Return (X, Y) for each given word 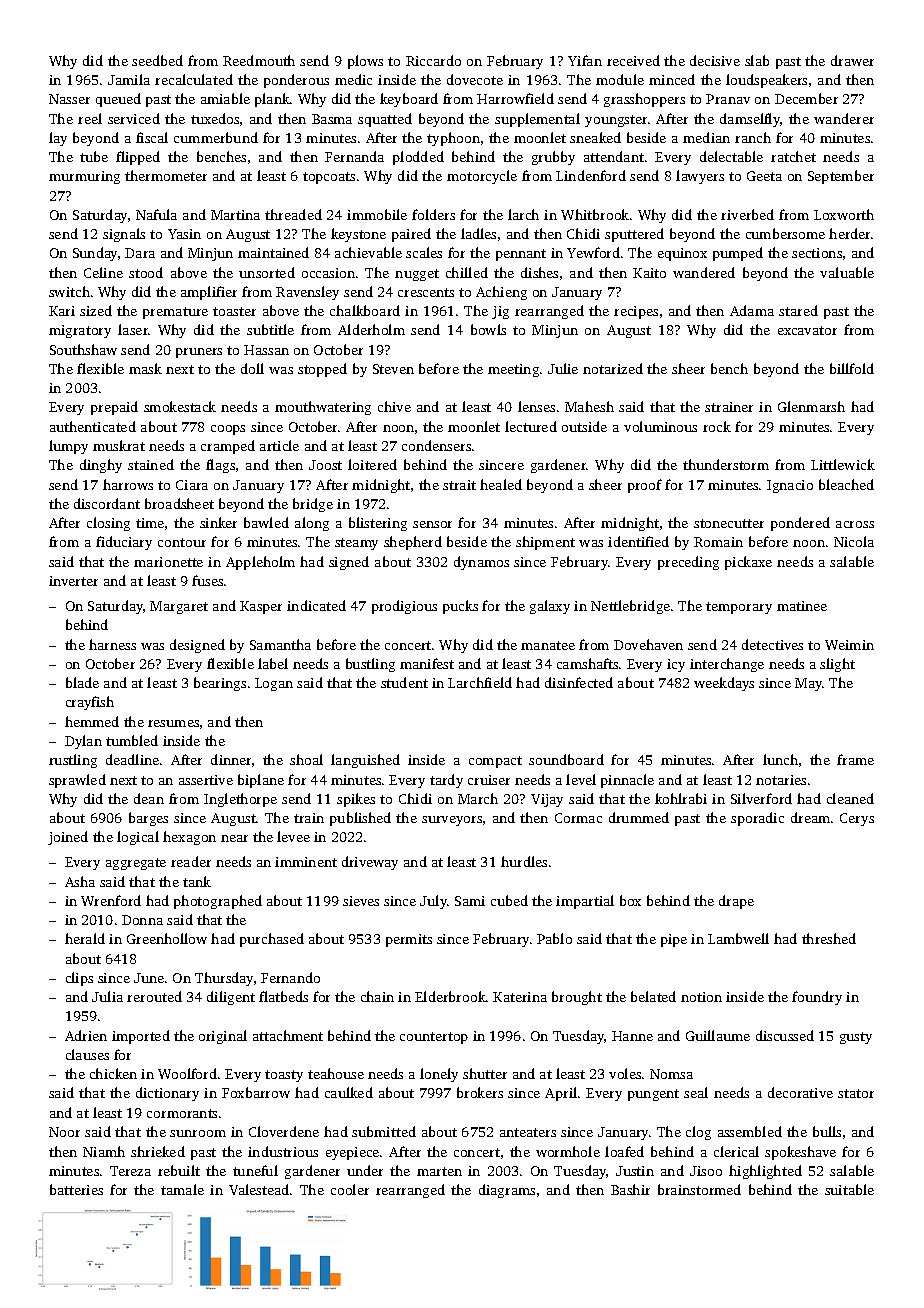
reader (191, 861)
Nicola (854, 541)
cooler (350, 1189)
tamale (182, 1189)
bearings (220, 684)
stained (151, 464)
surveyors (452, 821)
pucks (460, 607)
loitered (372, 464)
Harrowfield (515, 98)
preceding (688, 563)
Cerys (857, 819)
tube (94, 156)
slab (757, 60)
